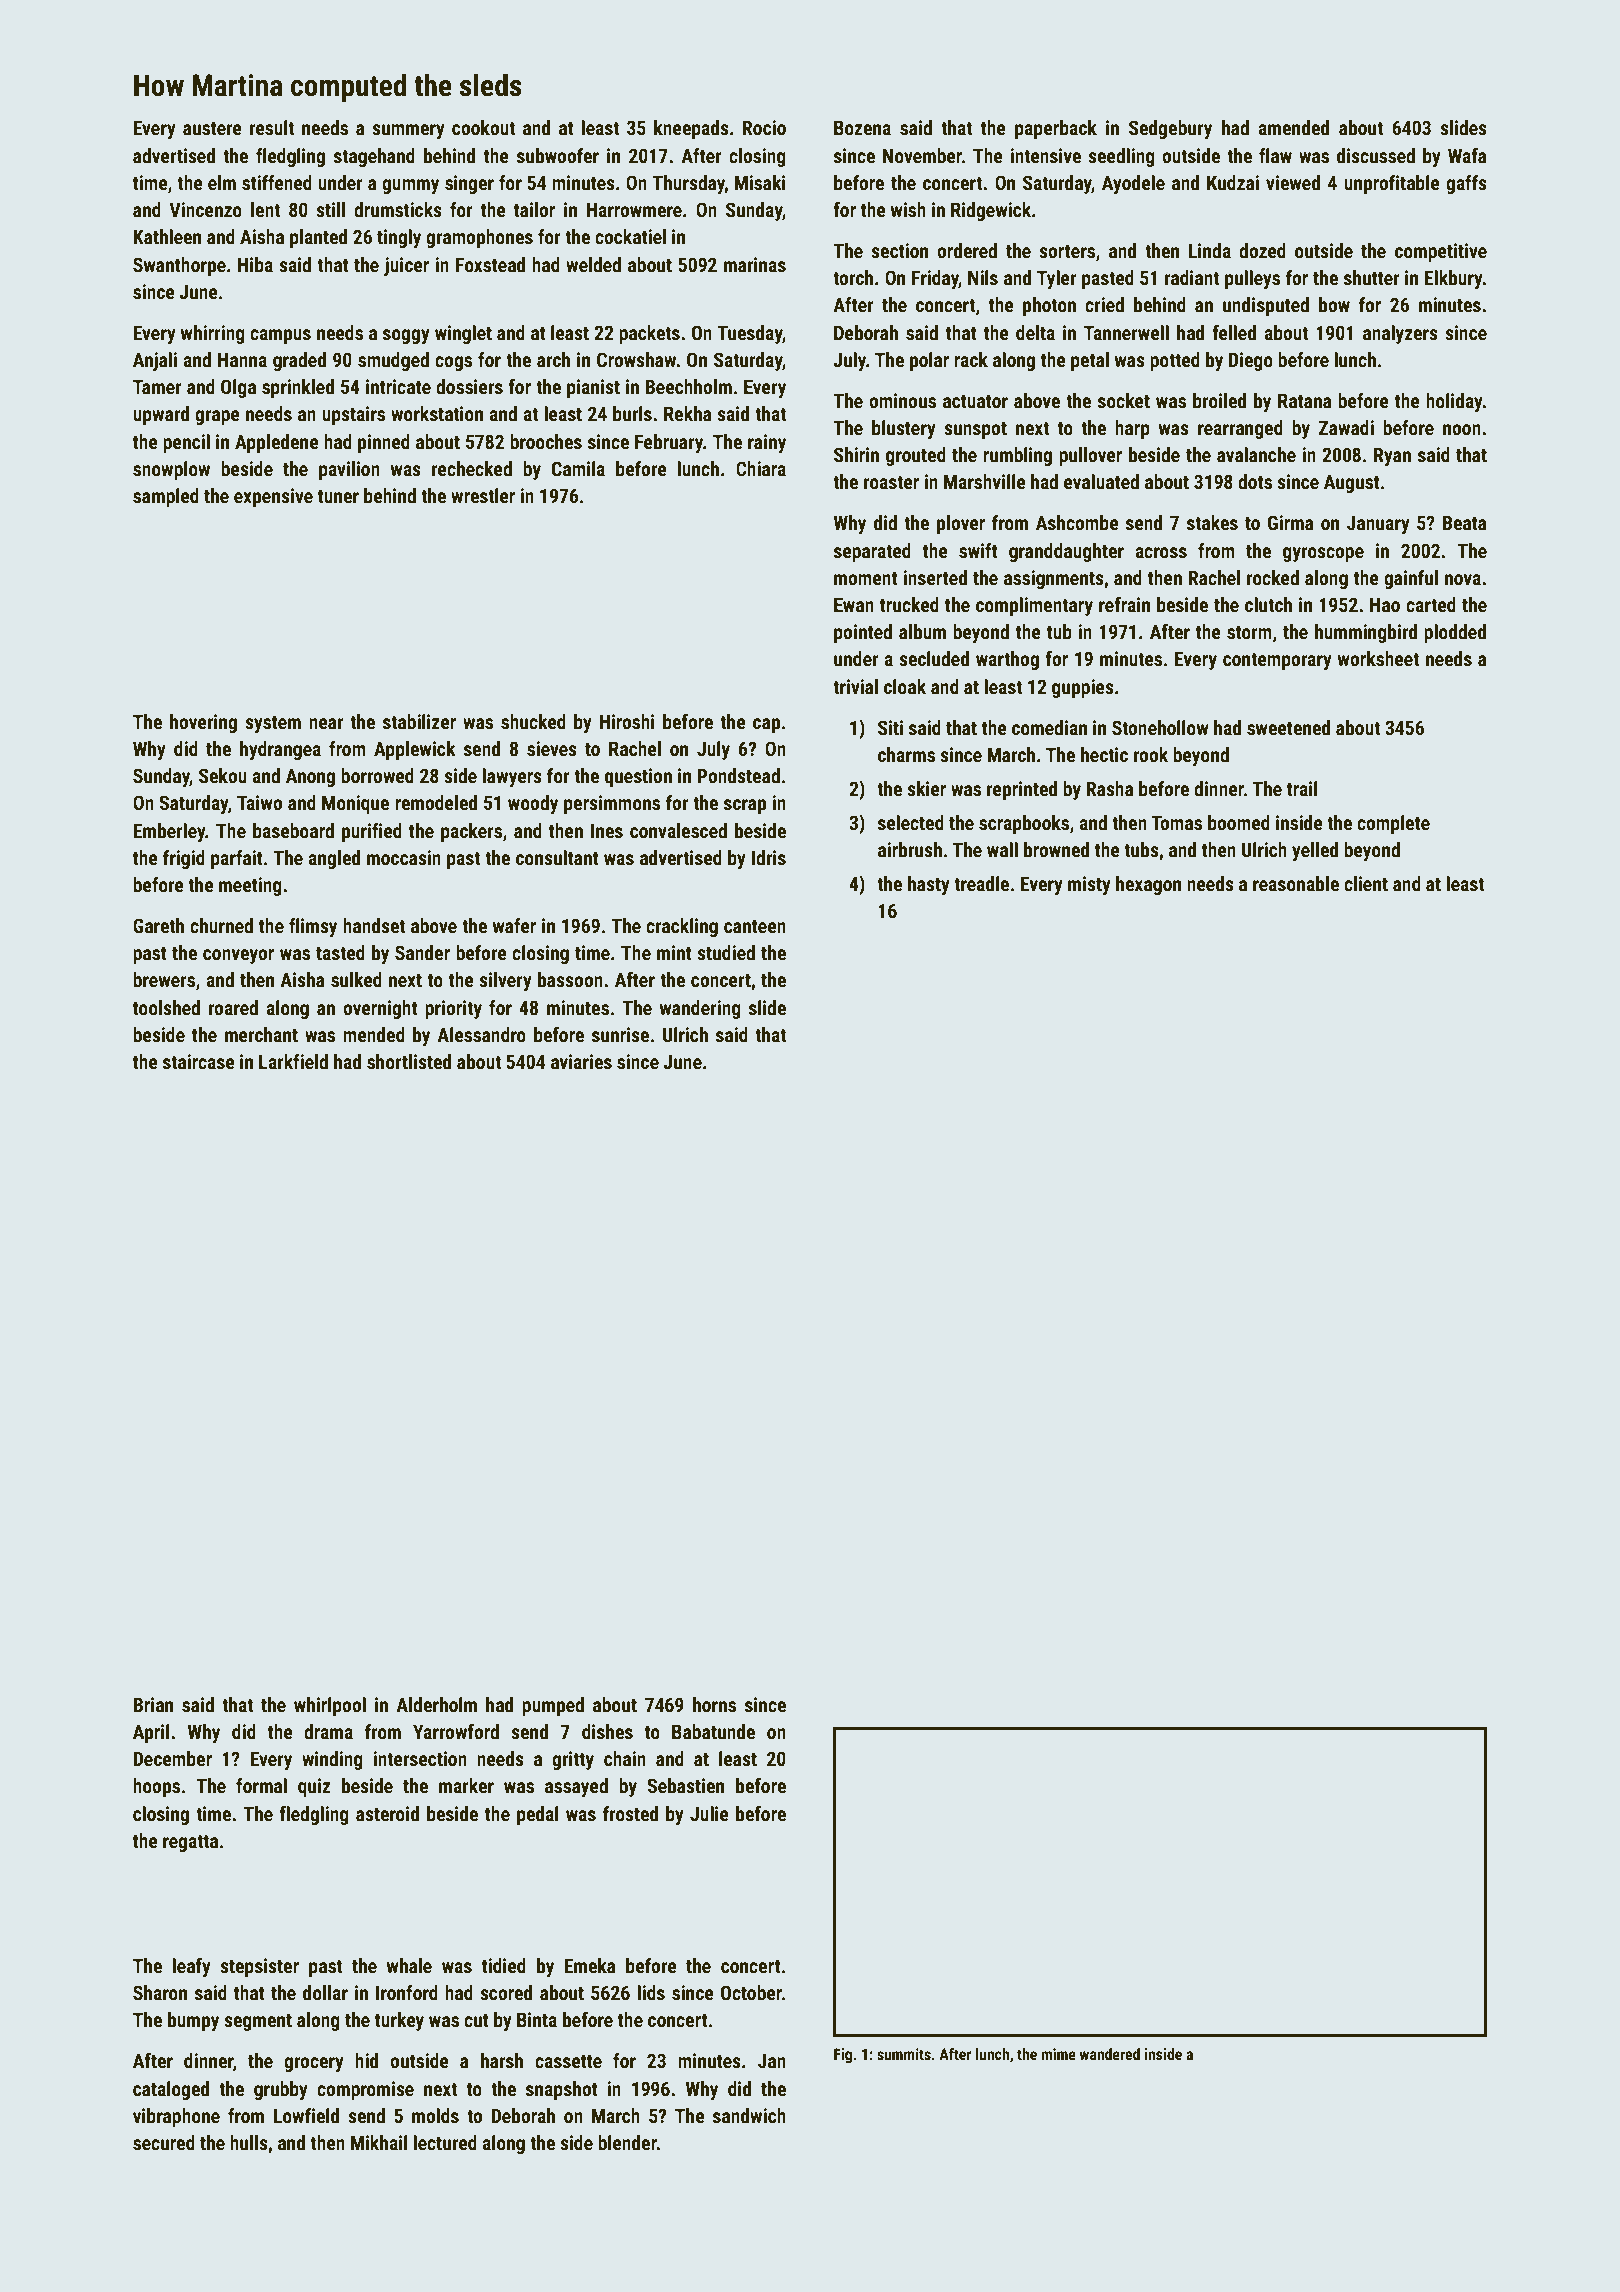 This screenshot has width=1620, height=2292. I want to click on kneepads, so click(691, 129).
